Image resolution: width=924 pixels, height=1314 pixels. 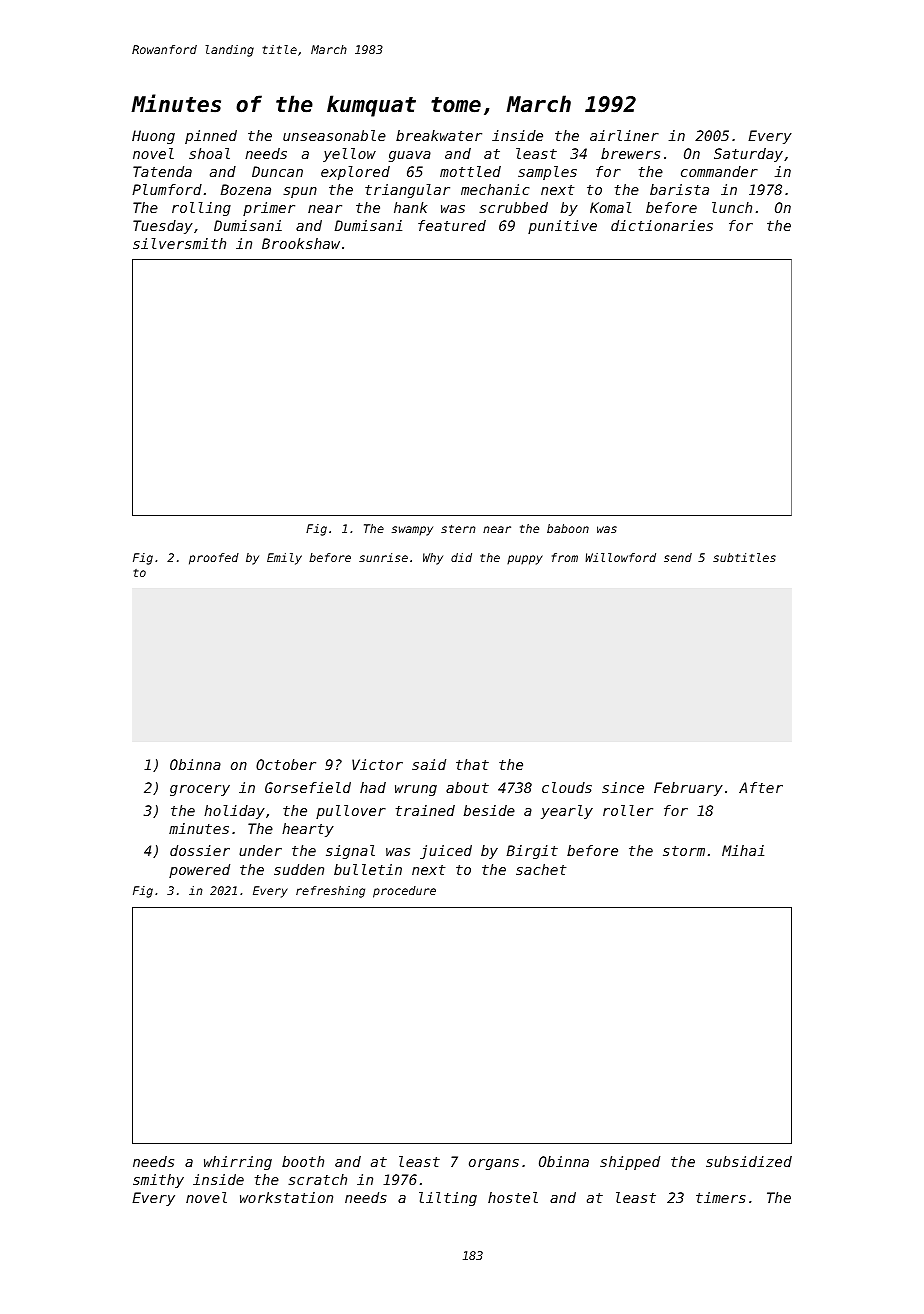 I want to click on scrubbed, so click(x=513, y=207).
